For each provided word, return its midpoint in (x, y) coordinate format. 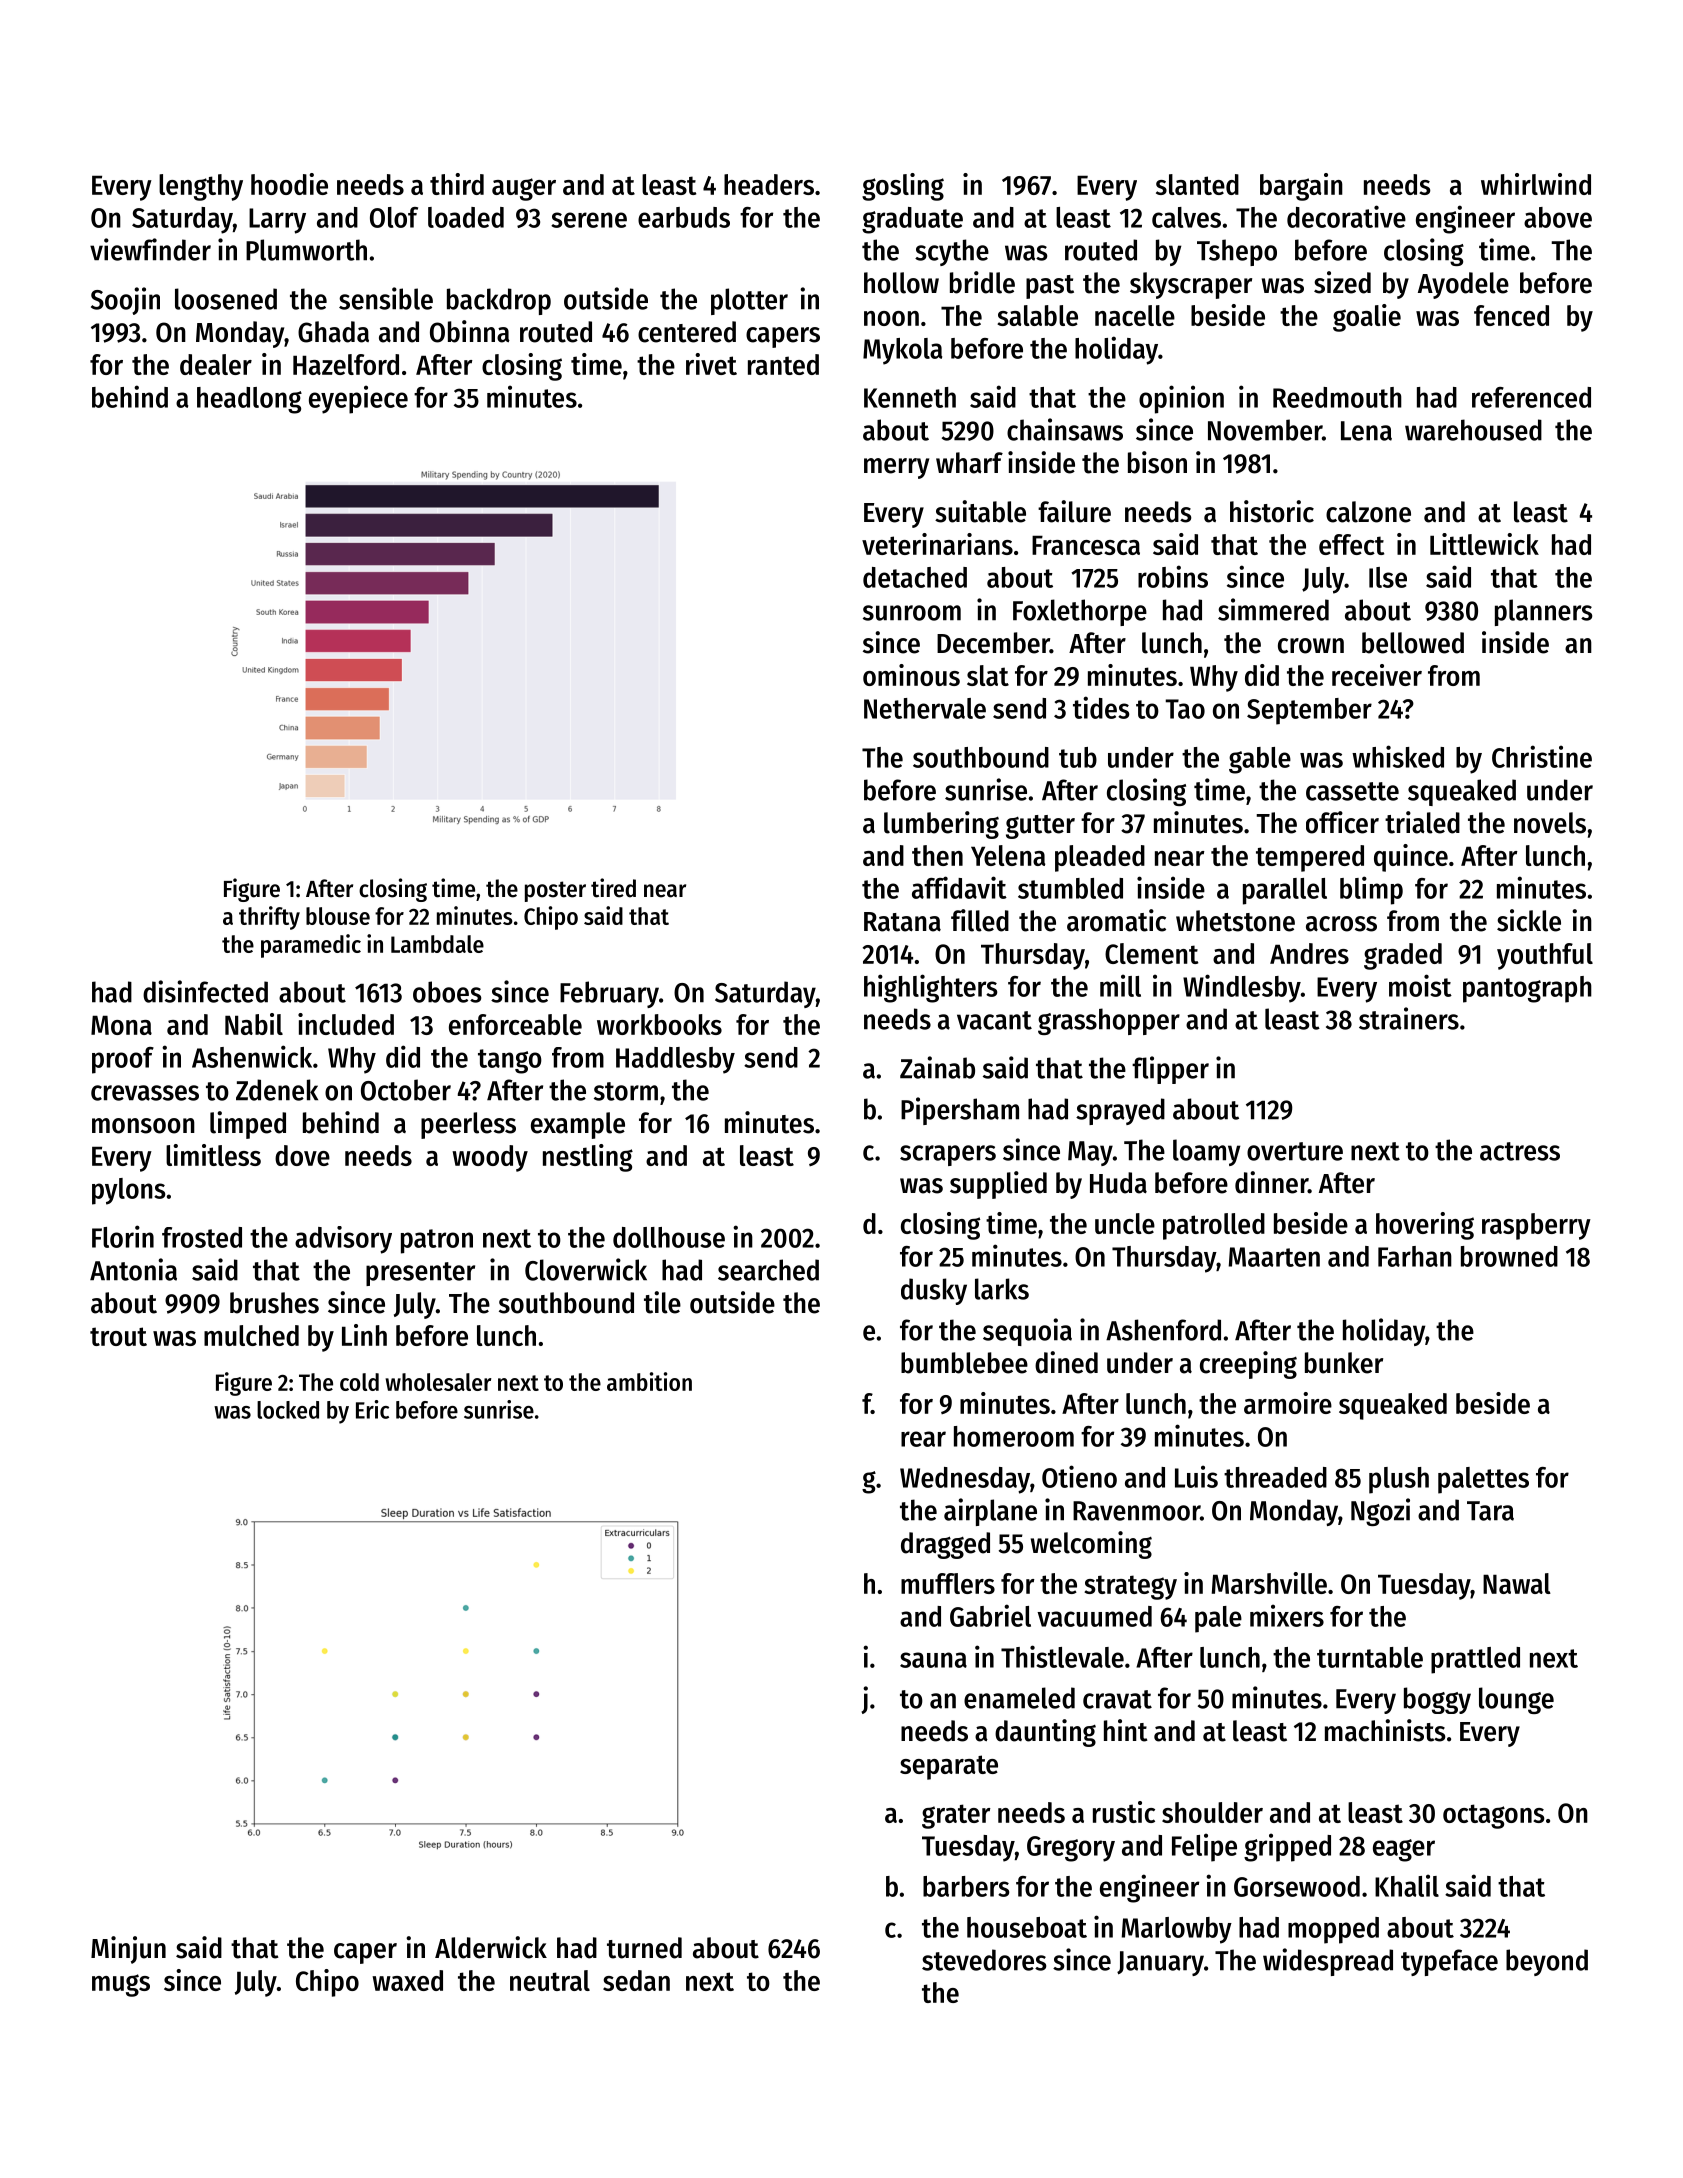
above (1558, 217)
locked (288, 1410)
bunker (1344, 1363)
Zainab (937, 1067)
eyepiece (358, 399)
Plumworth (306, 250)
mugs (121, 1985)
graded (1403, 956)
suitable (980, 511)
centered (687, 332)
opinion (1181, 399)
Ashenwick (252, 1056)
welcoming (1091, 1545)
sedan (636, 1980)
